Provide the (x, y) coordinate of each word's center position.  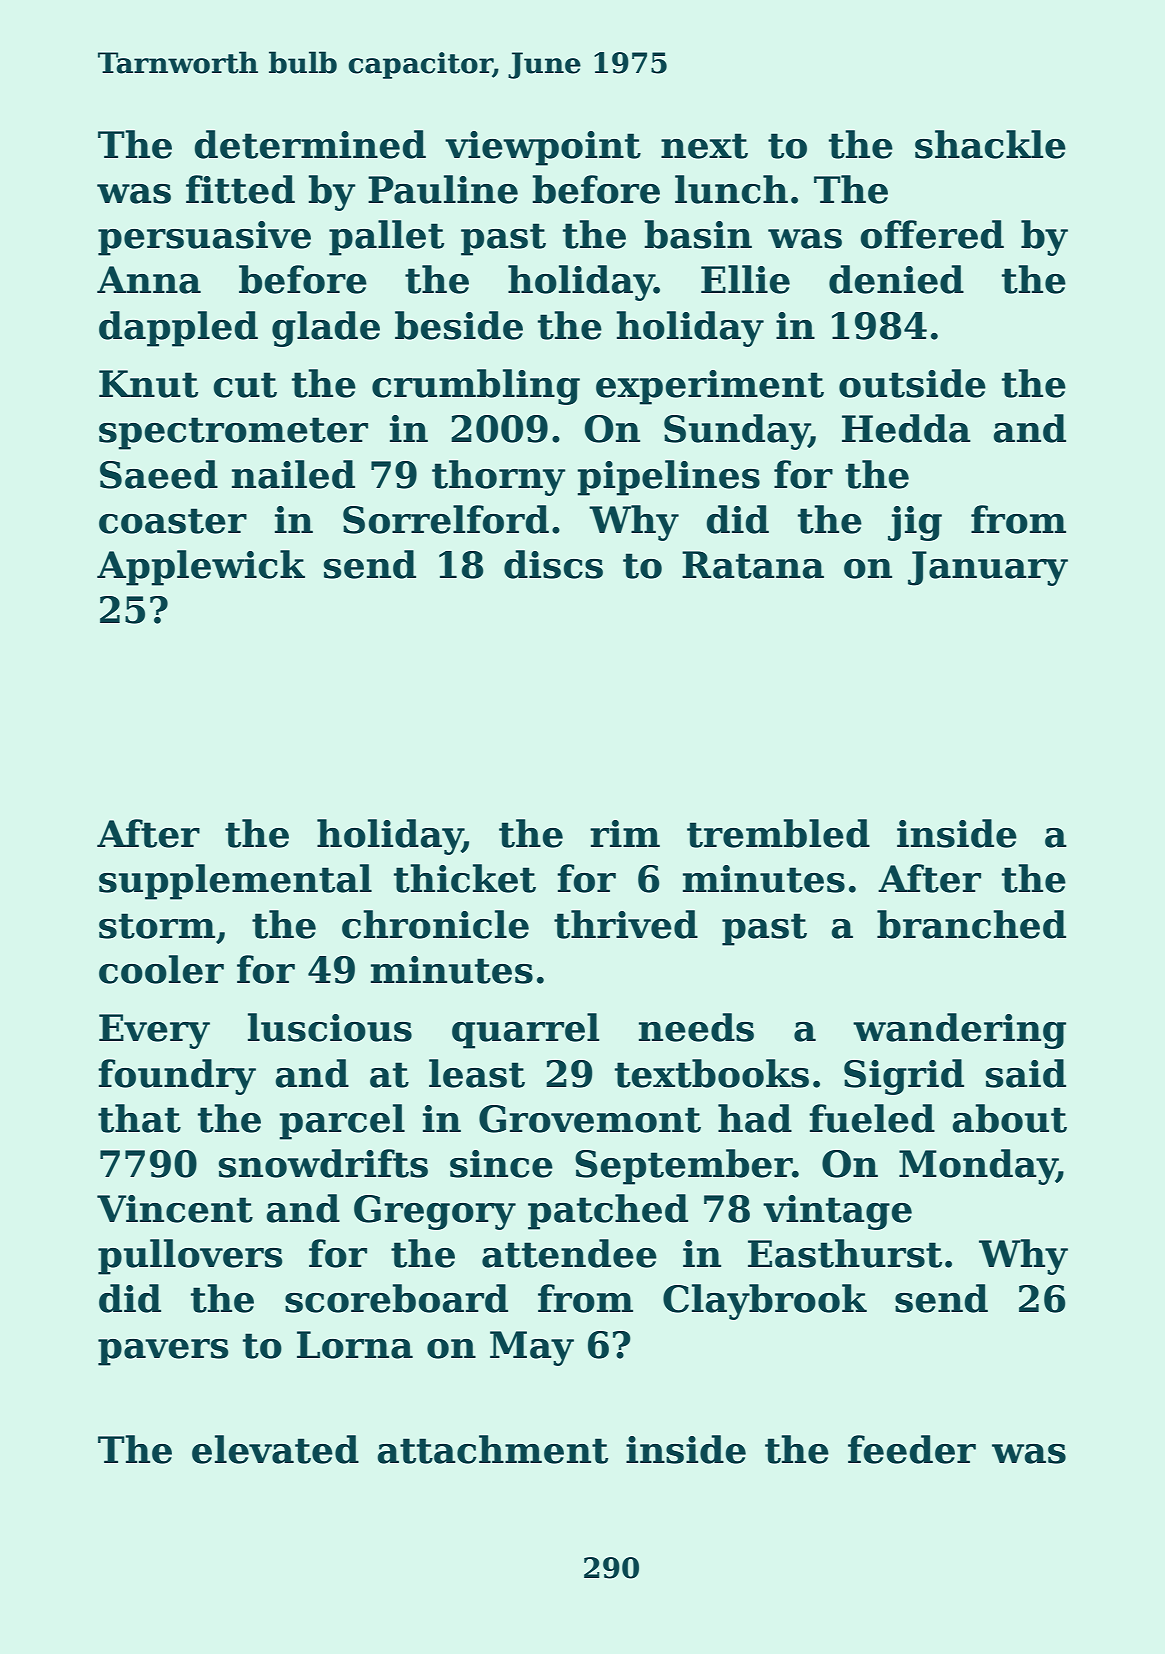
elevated (275, 1449)
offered (932, 234)
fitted (240, 189)
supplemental (235, 882)
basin (698, 234)
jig (915, 523)
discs (553, 564)
